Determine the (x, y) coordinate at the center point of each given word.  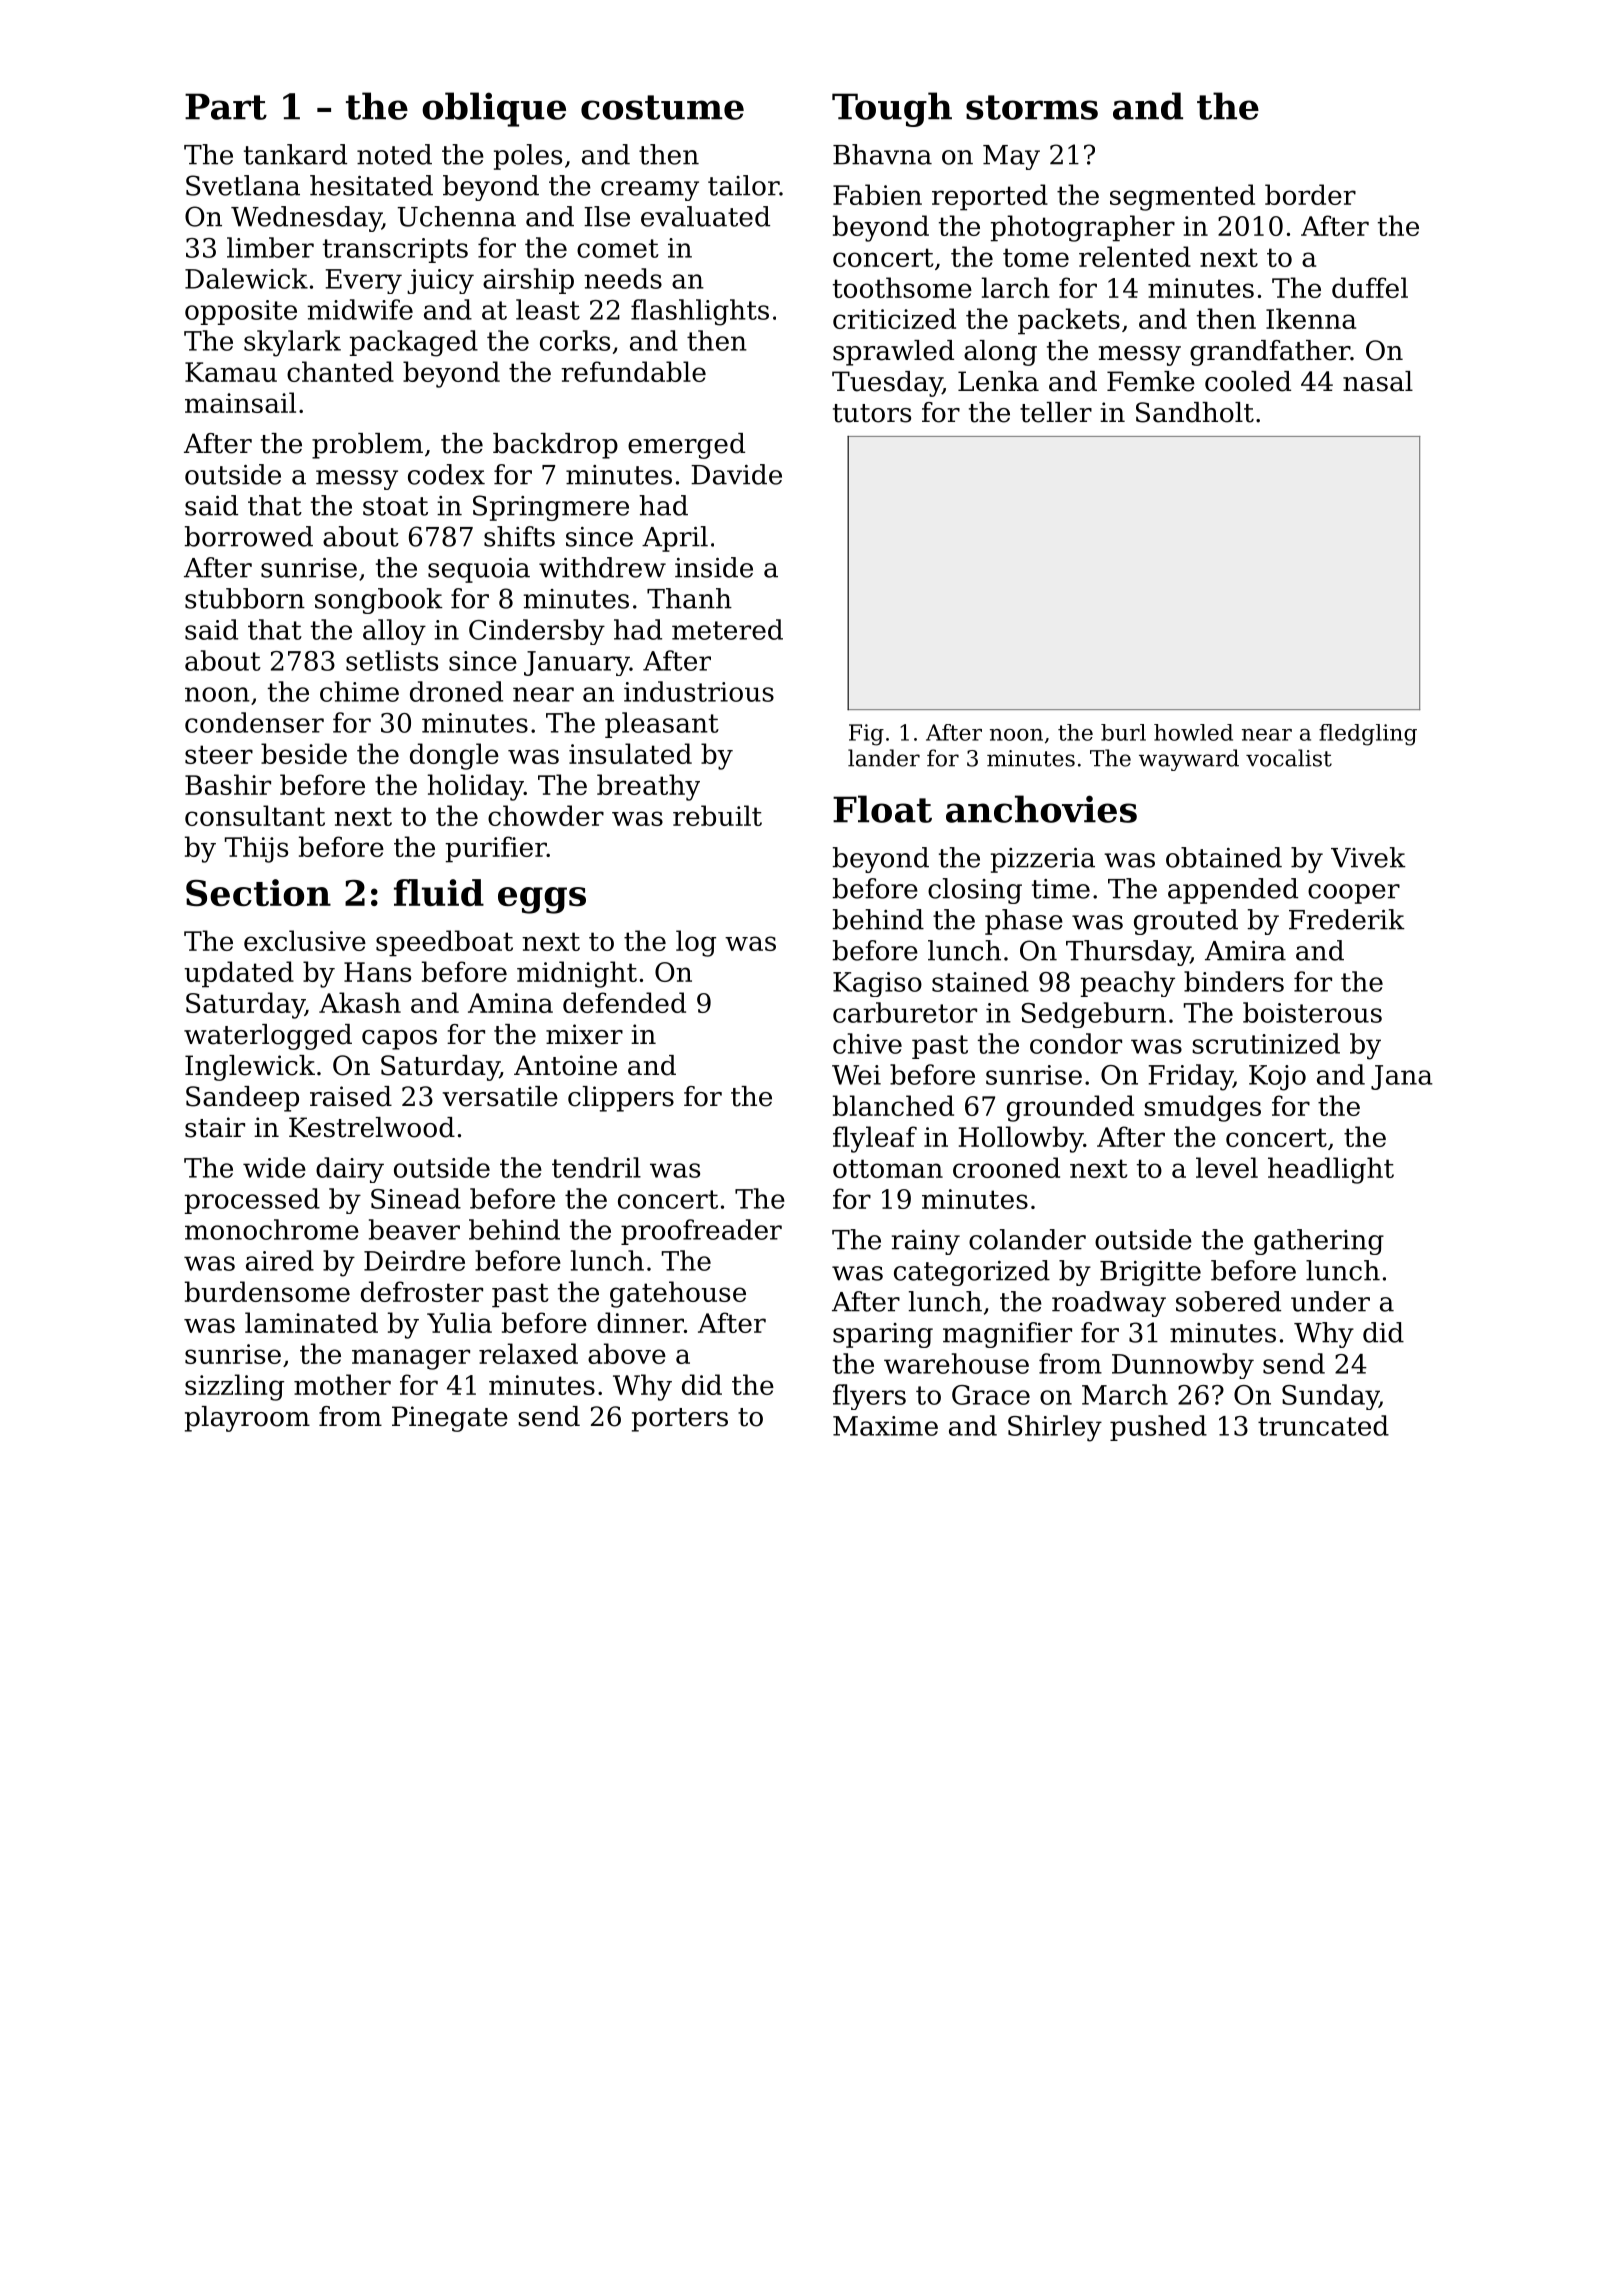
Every (364, 281)
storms (1032, 107)
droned (456, 691)
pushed (1158, 1428)
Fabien (877, 194)
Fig (866, 735)
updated (239, 974)
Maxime (885, 1426)
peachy (1128, 984)
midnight (577, 974)
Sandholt (1195, 412)
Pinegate (450, 1419)
